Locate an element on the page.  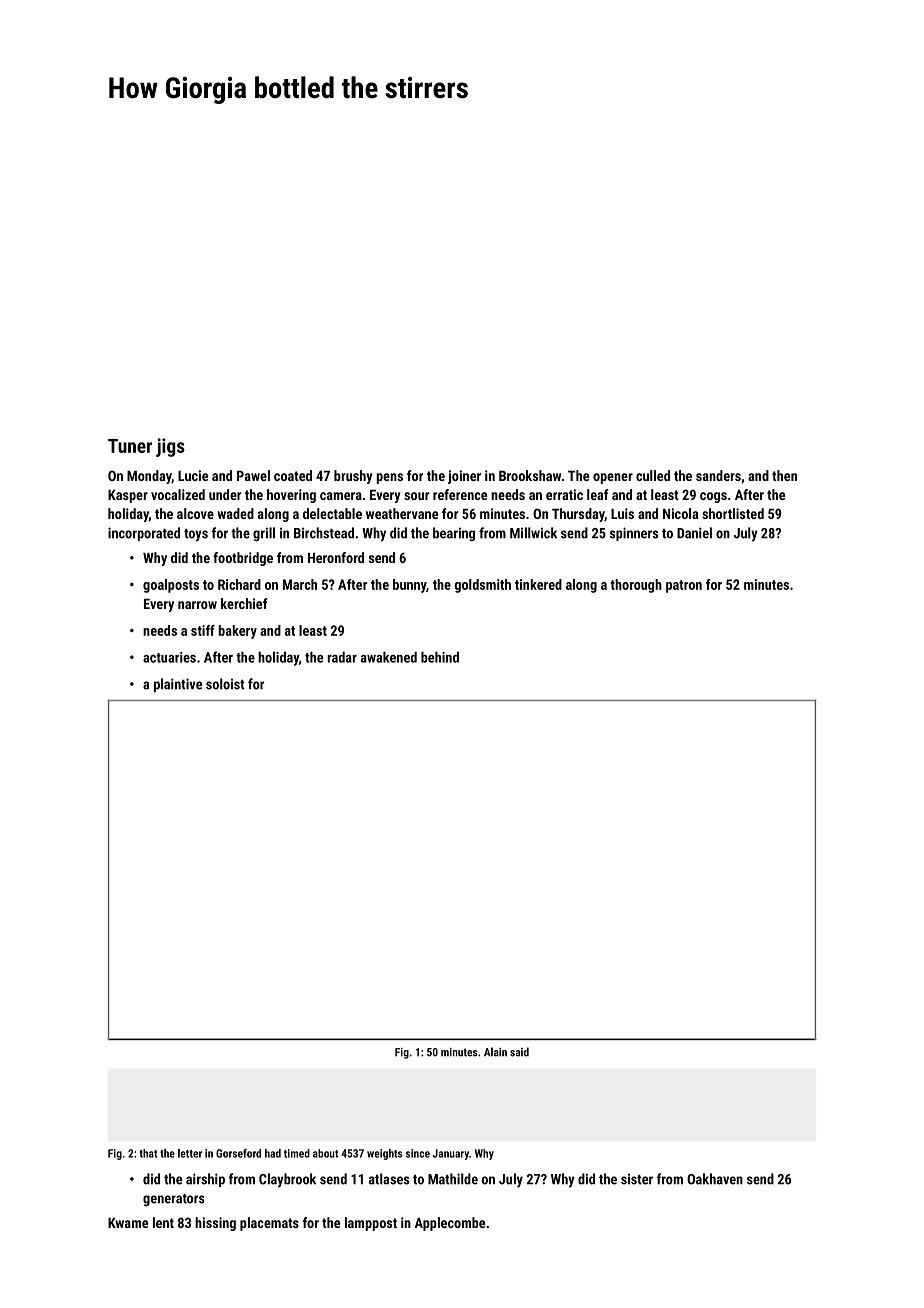
said is located at coordinates (519, 1052).
